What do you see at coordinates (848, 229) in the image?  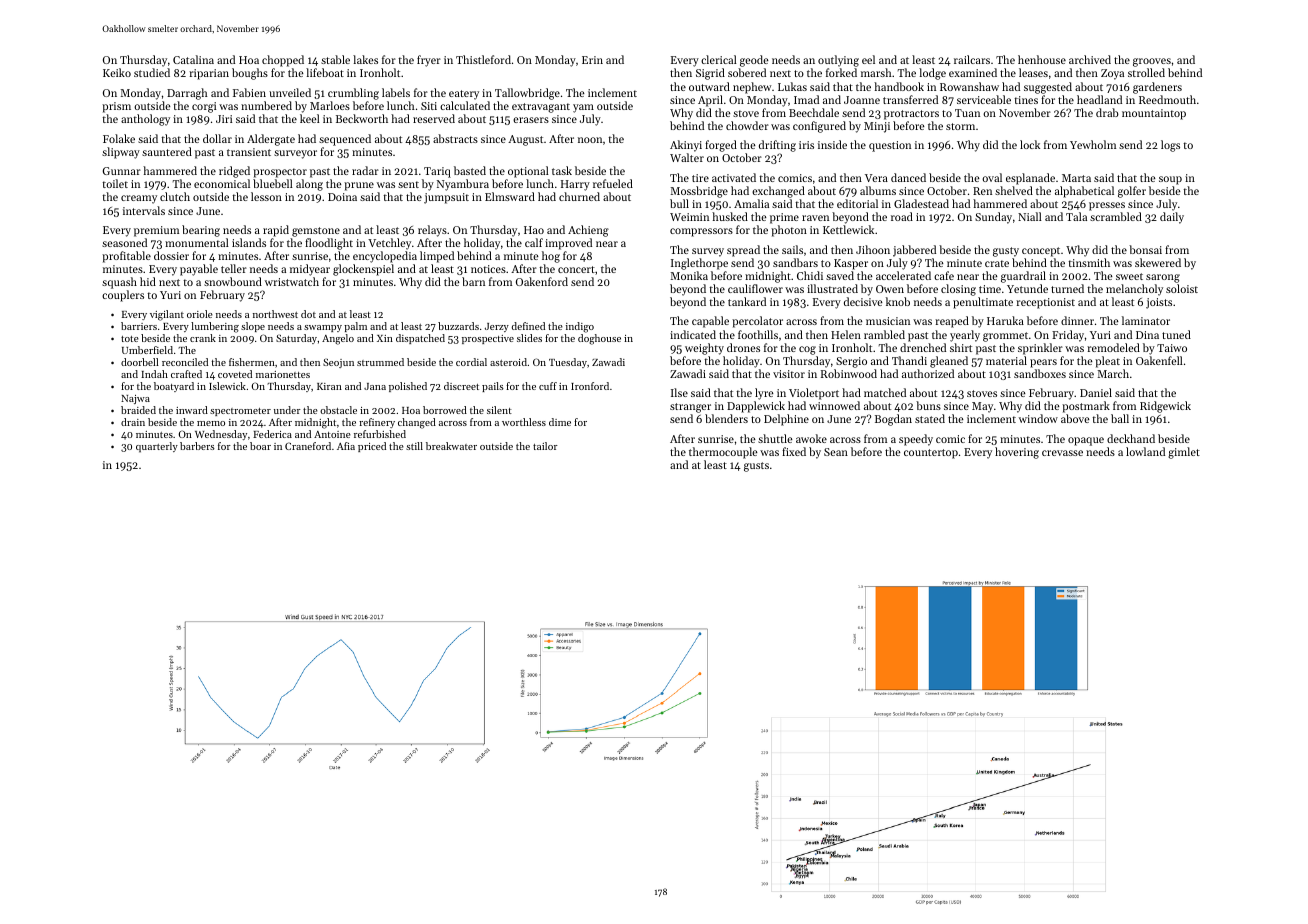 I see `Kettlewick` at bounding box center [848, 229].
